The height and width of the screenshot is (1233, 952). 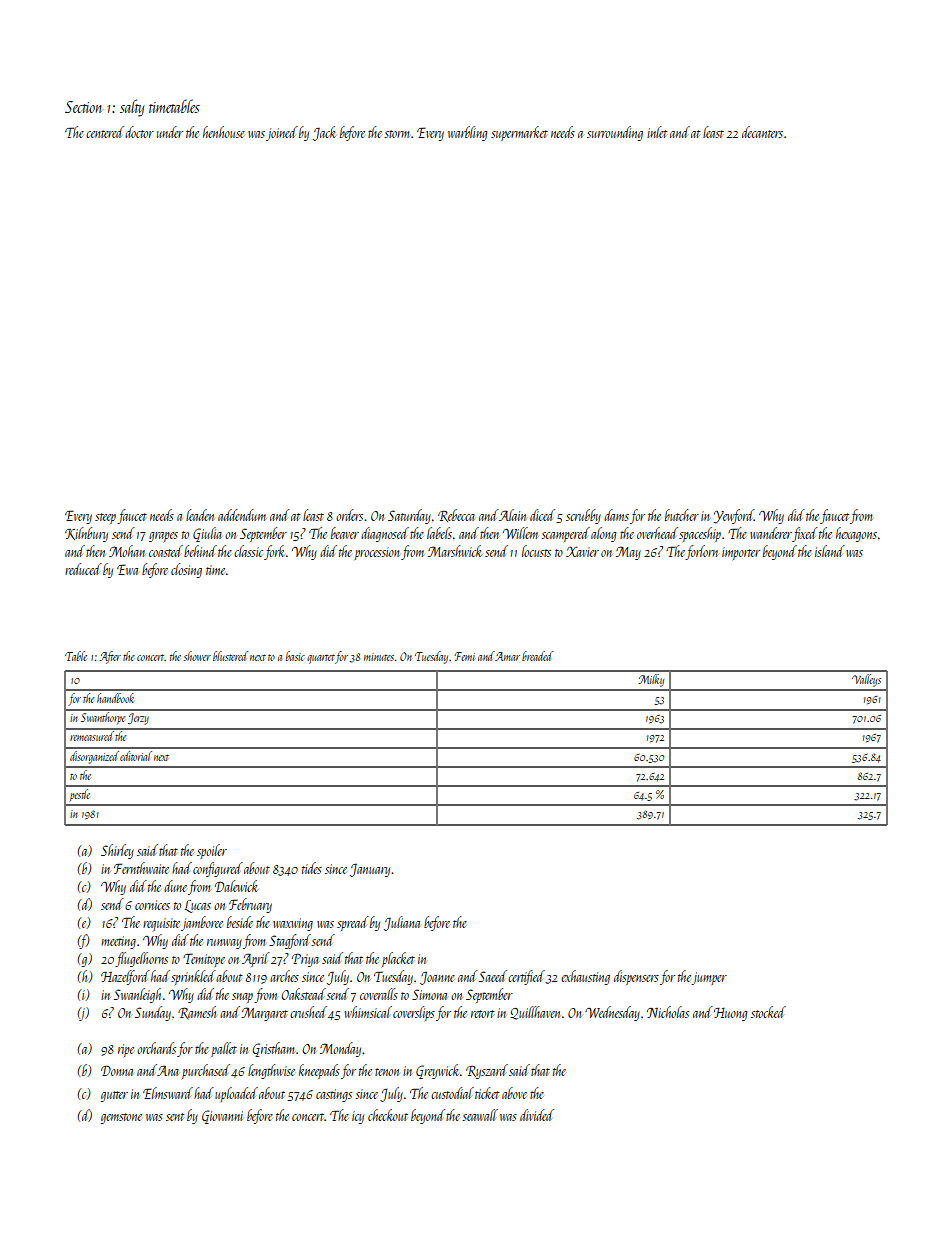 I want to click on Jack, so click(x=324, y=133).
